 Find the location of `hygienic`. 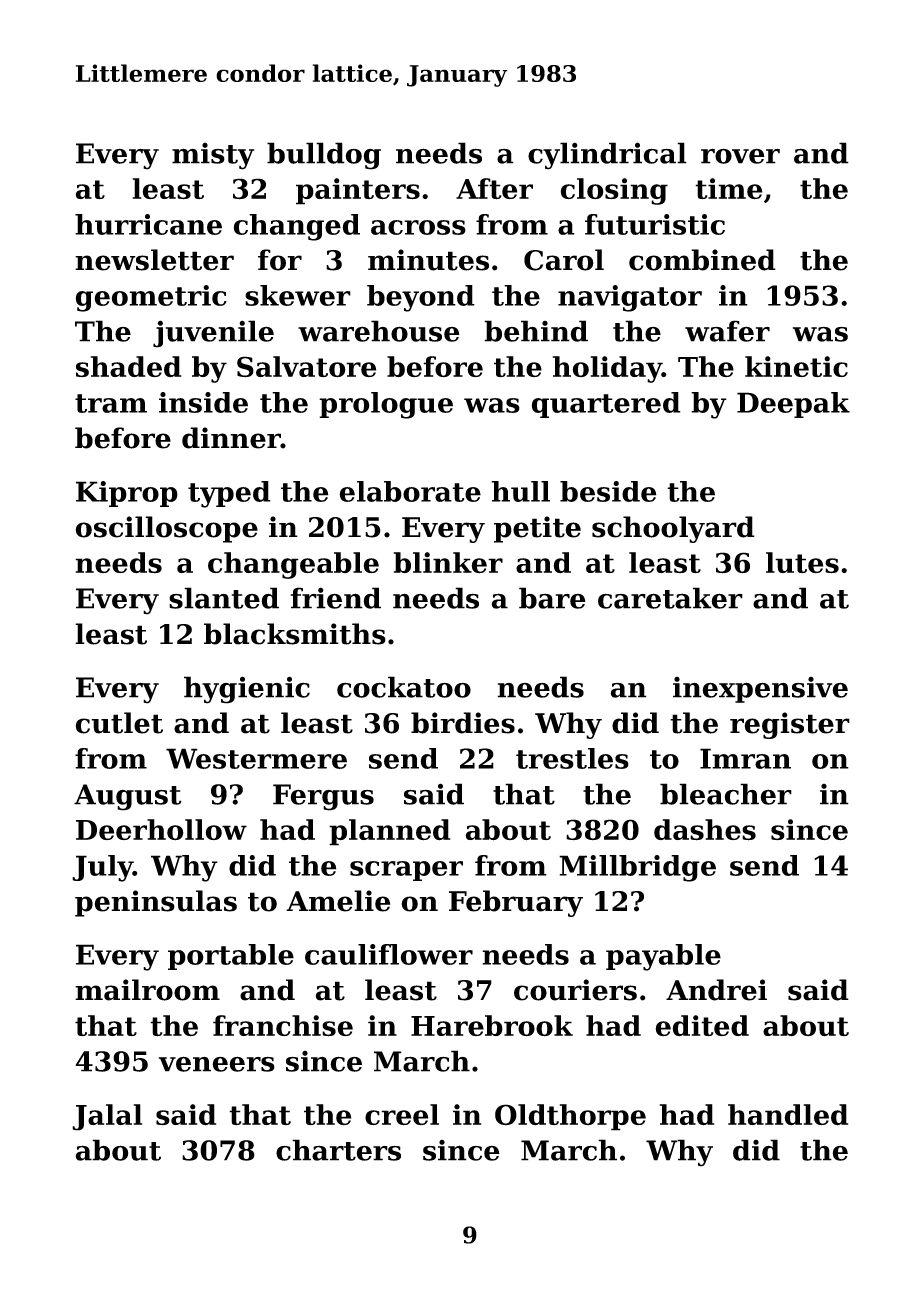

hygienic is located at coordinates (247, 690).
